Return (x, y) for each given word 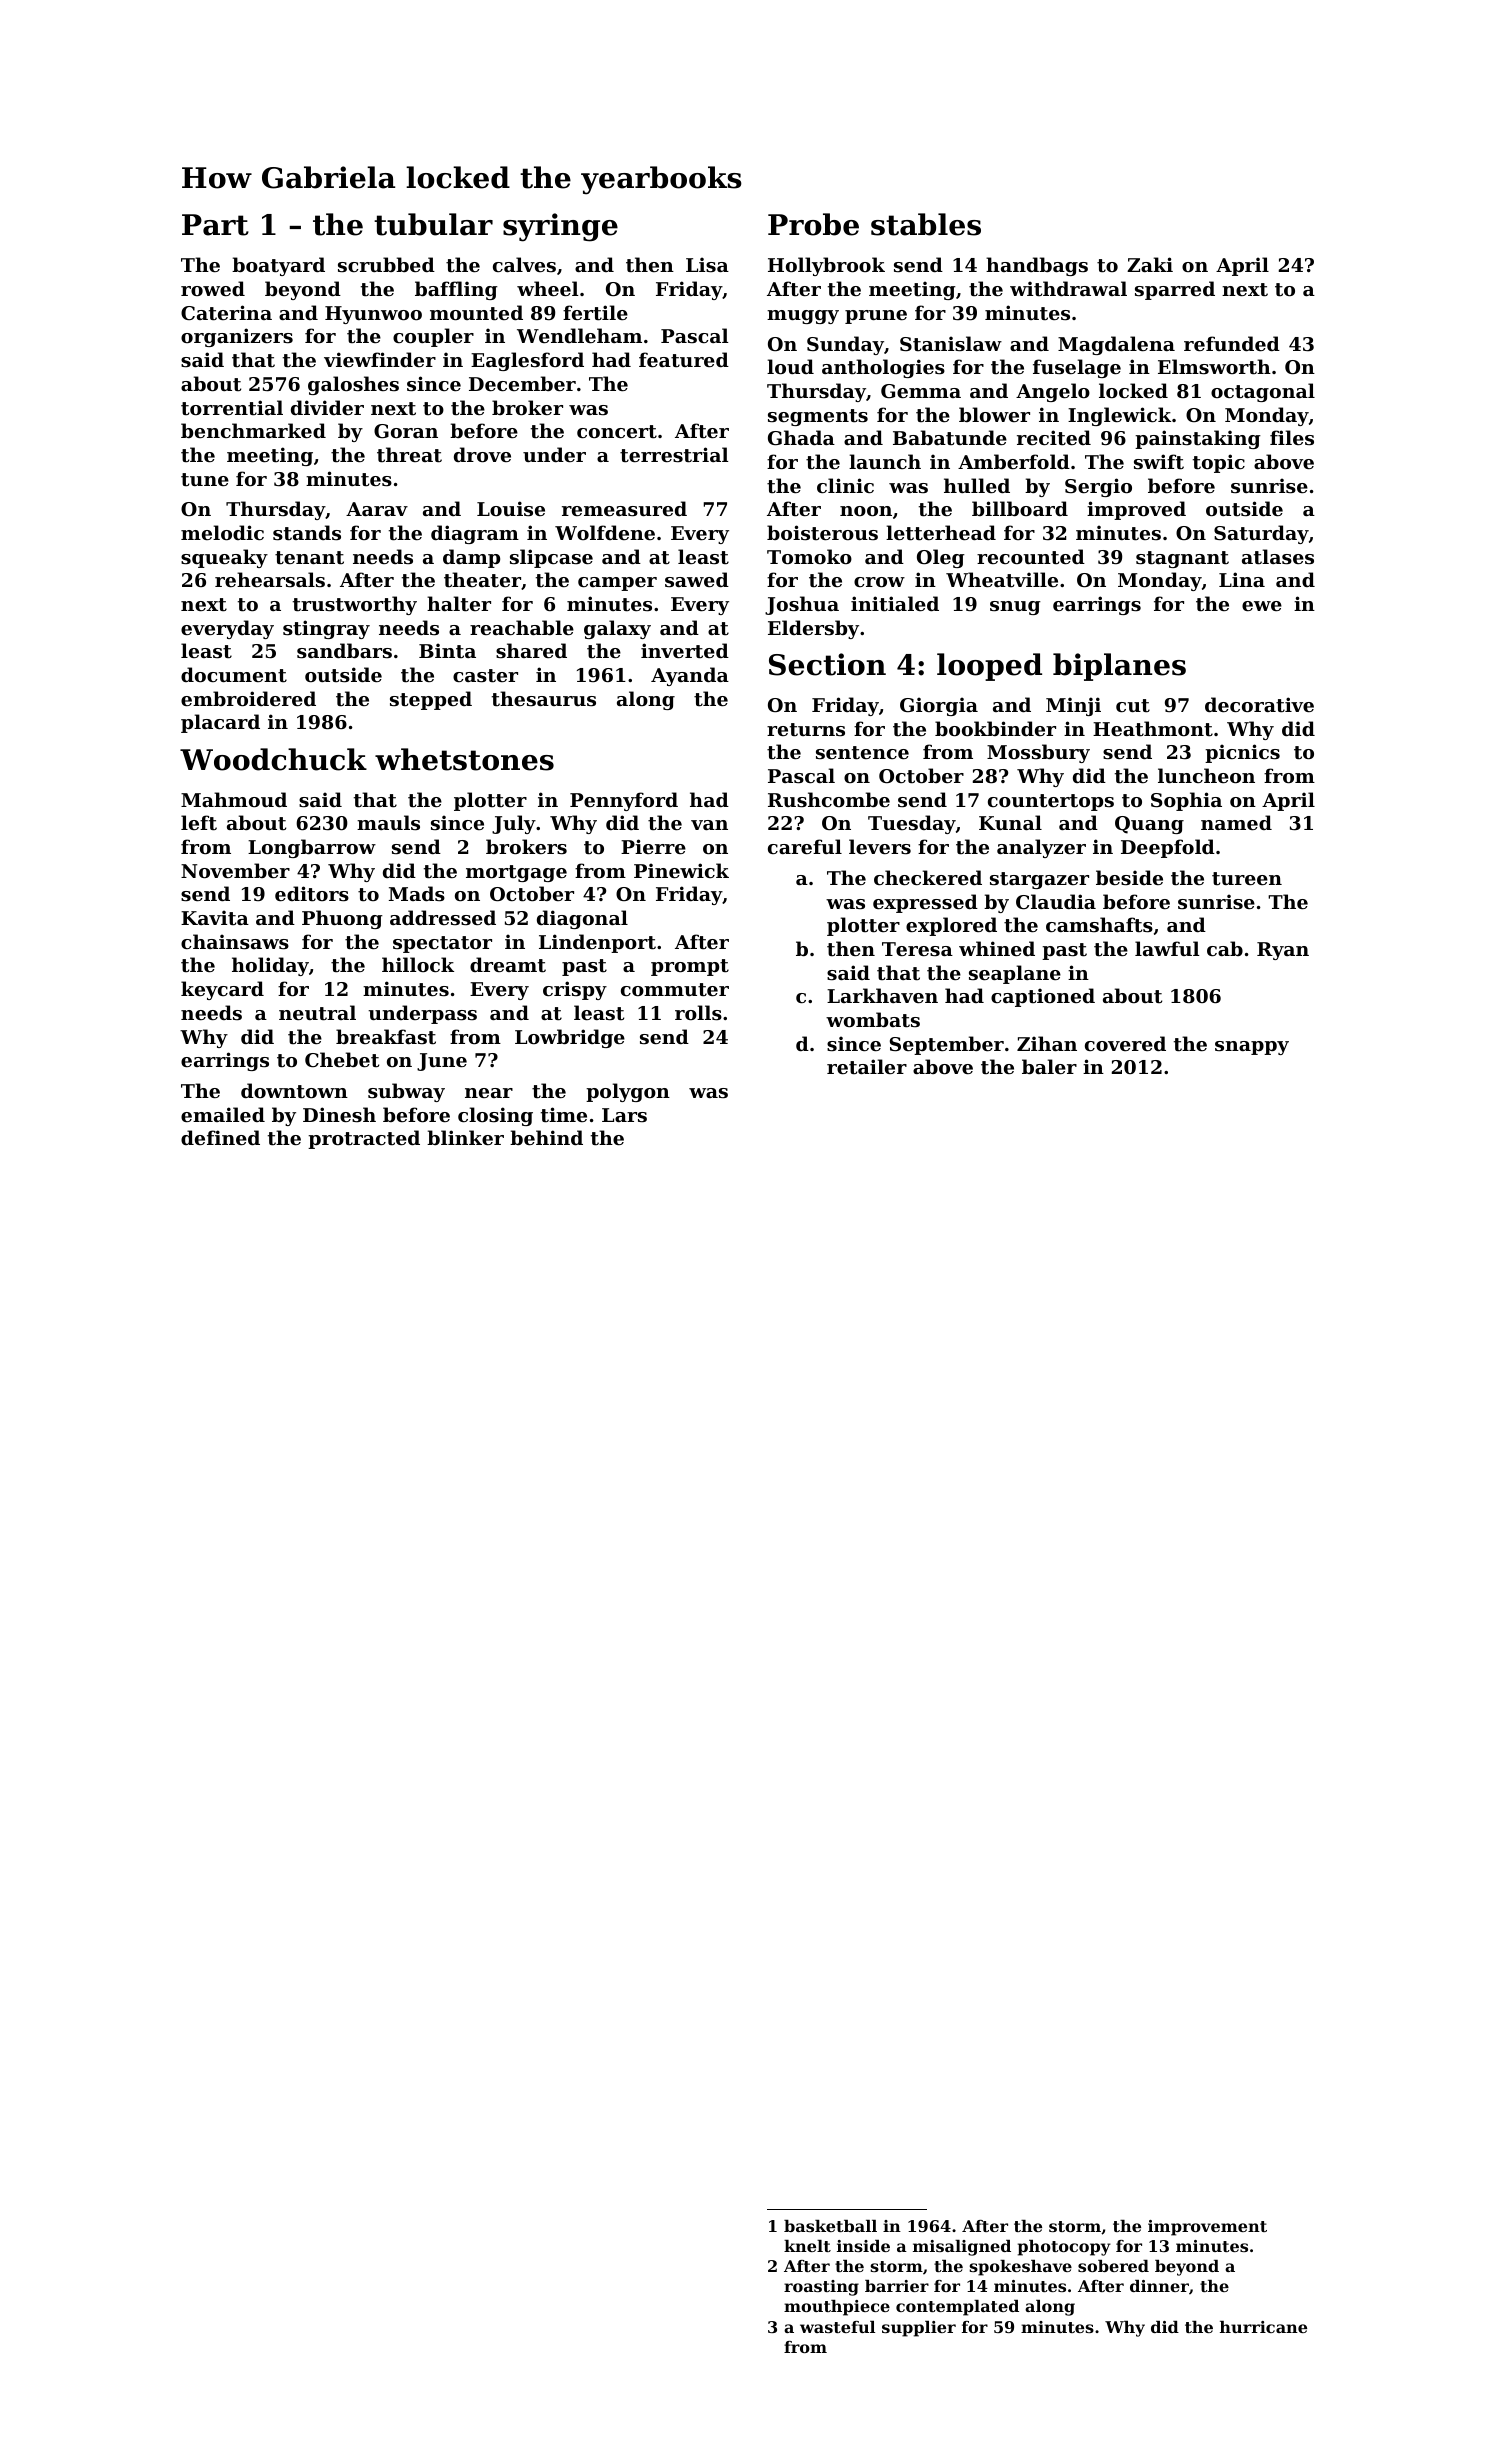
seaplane (1015, 974)
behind (546, 1137)
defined (220, 1137)
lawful (1167, 948)
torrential (232, 408)
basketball (830, 2226)
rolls (698, 1013)
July (514, 824)
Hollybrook (826, 266)
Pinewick (681, 870)
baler (1049, 1066)
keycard (222, 990)
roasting (821, 2288)
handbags (1037, 266)
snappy (1252, 1048)
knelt (807, 2246)
